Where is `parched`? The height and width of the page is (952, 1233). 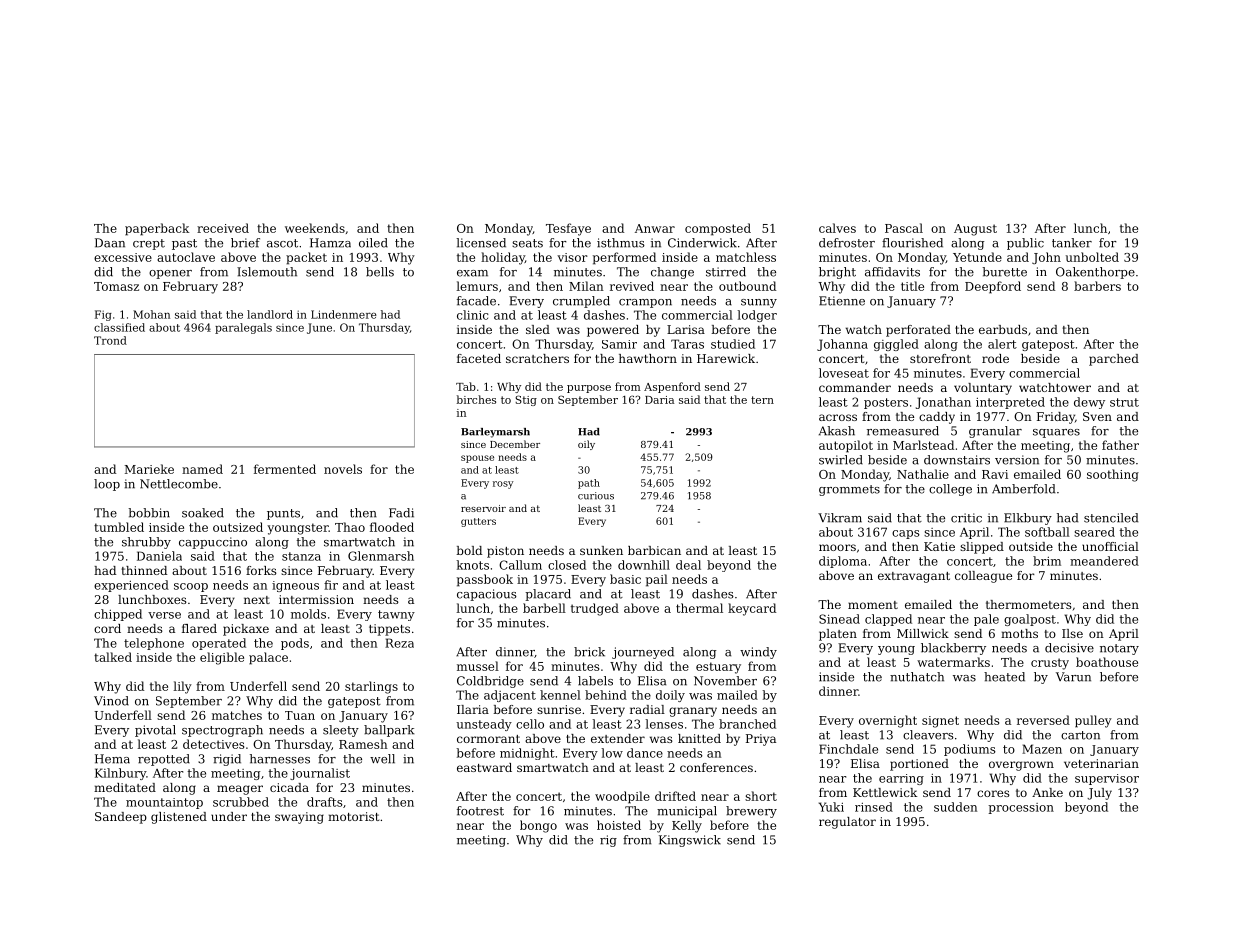 parched is located at coordinates (1114, 360).
